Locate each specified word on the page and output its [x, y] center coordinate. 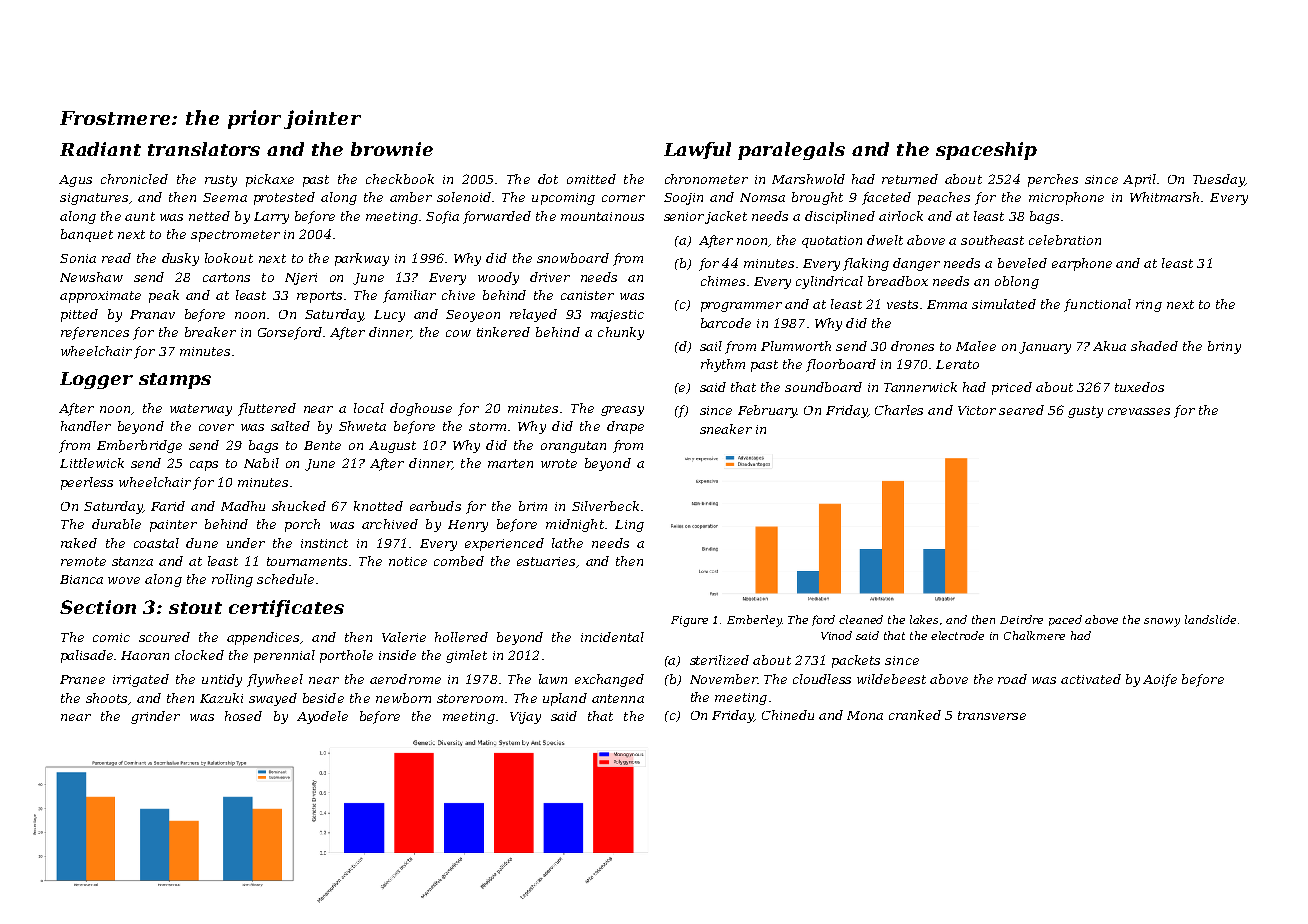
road [1012, 679]
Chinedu [788, 715]
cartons [226, 277]
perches [1053, 180]
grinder [155, 717]
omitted [591, 179]
